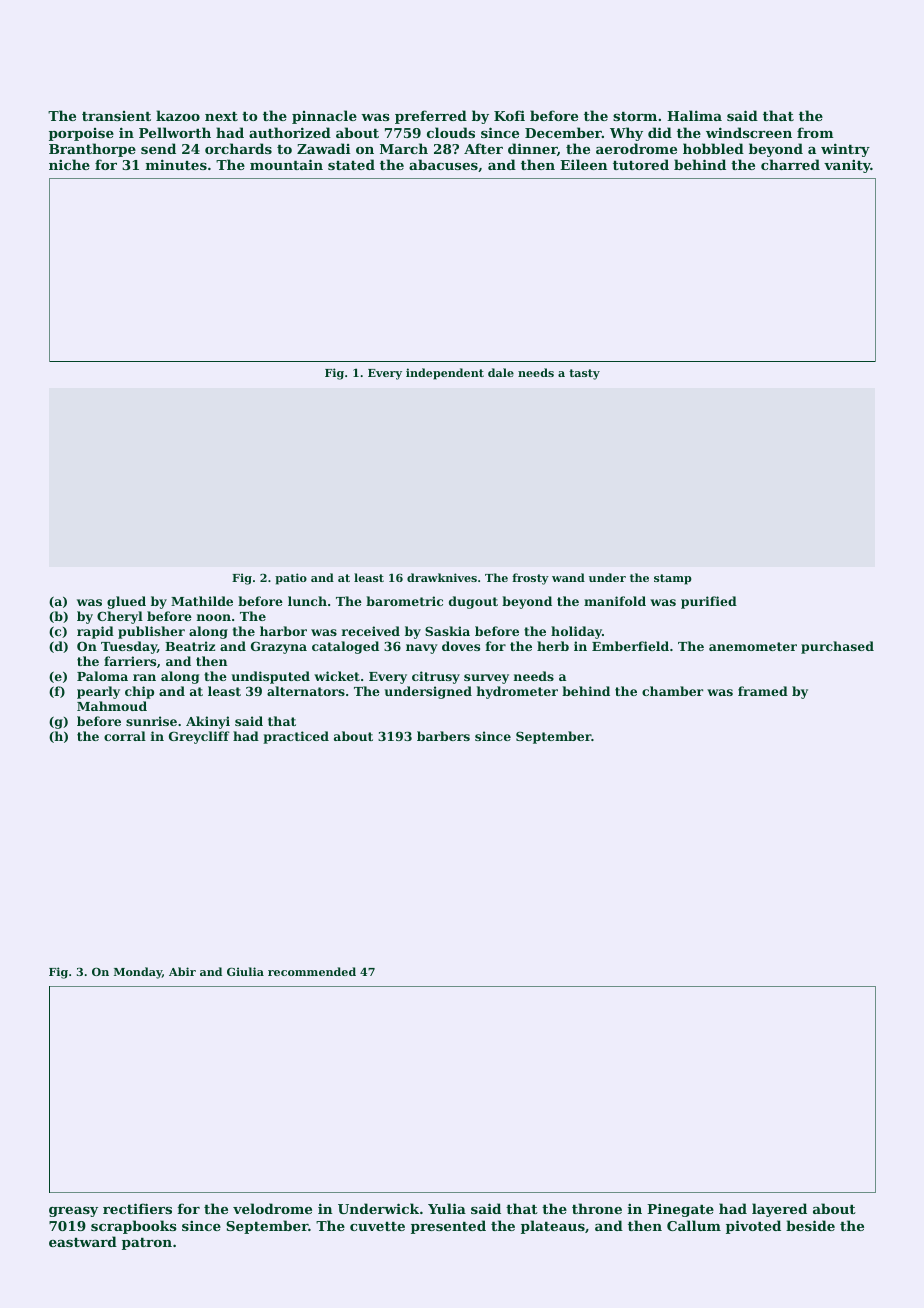 The image size is (924, 1308). What do you see at coordinates (404, 601) in the screenshot?
I see `barometric` at bounding box center [404, 601].
